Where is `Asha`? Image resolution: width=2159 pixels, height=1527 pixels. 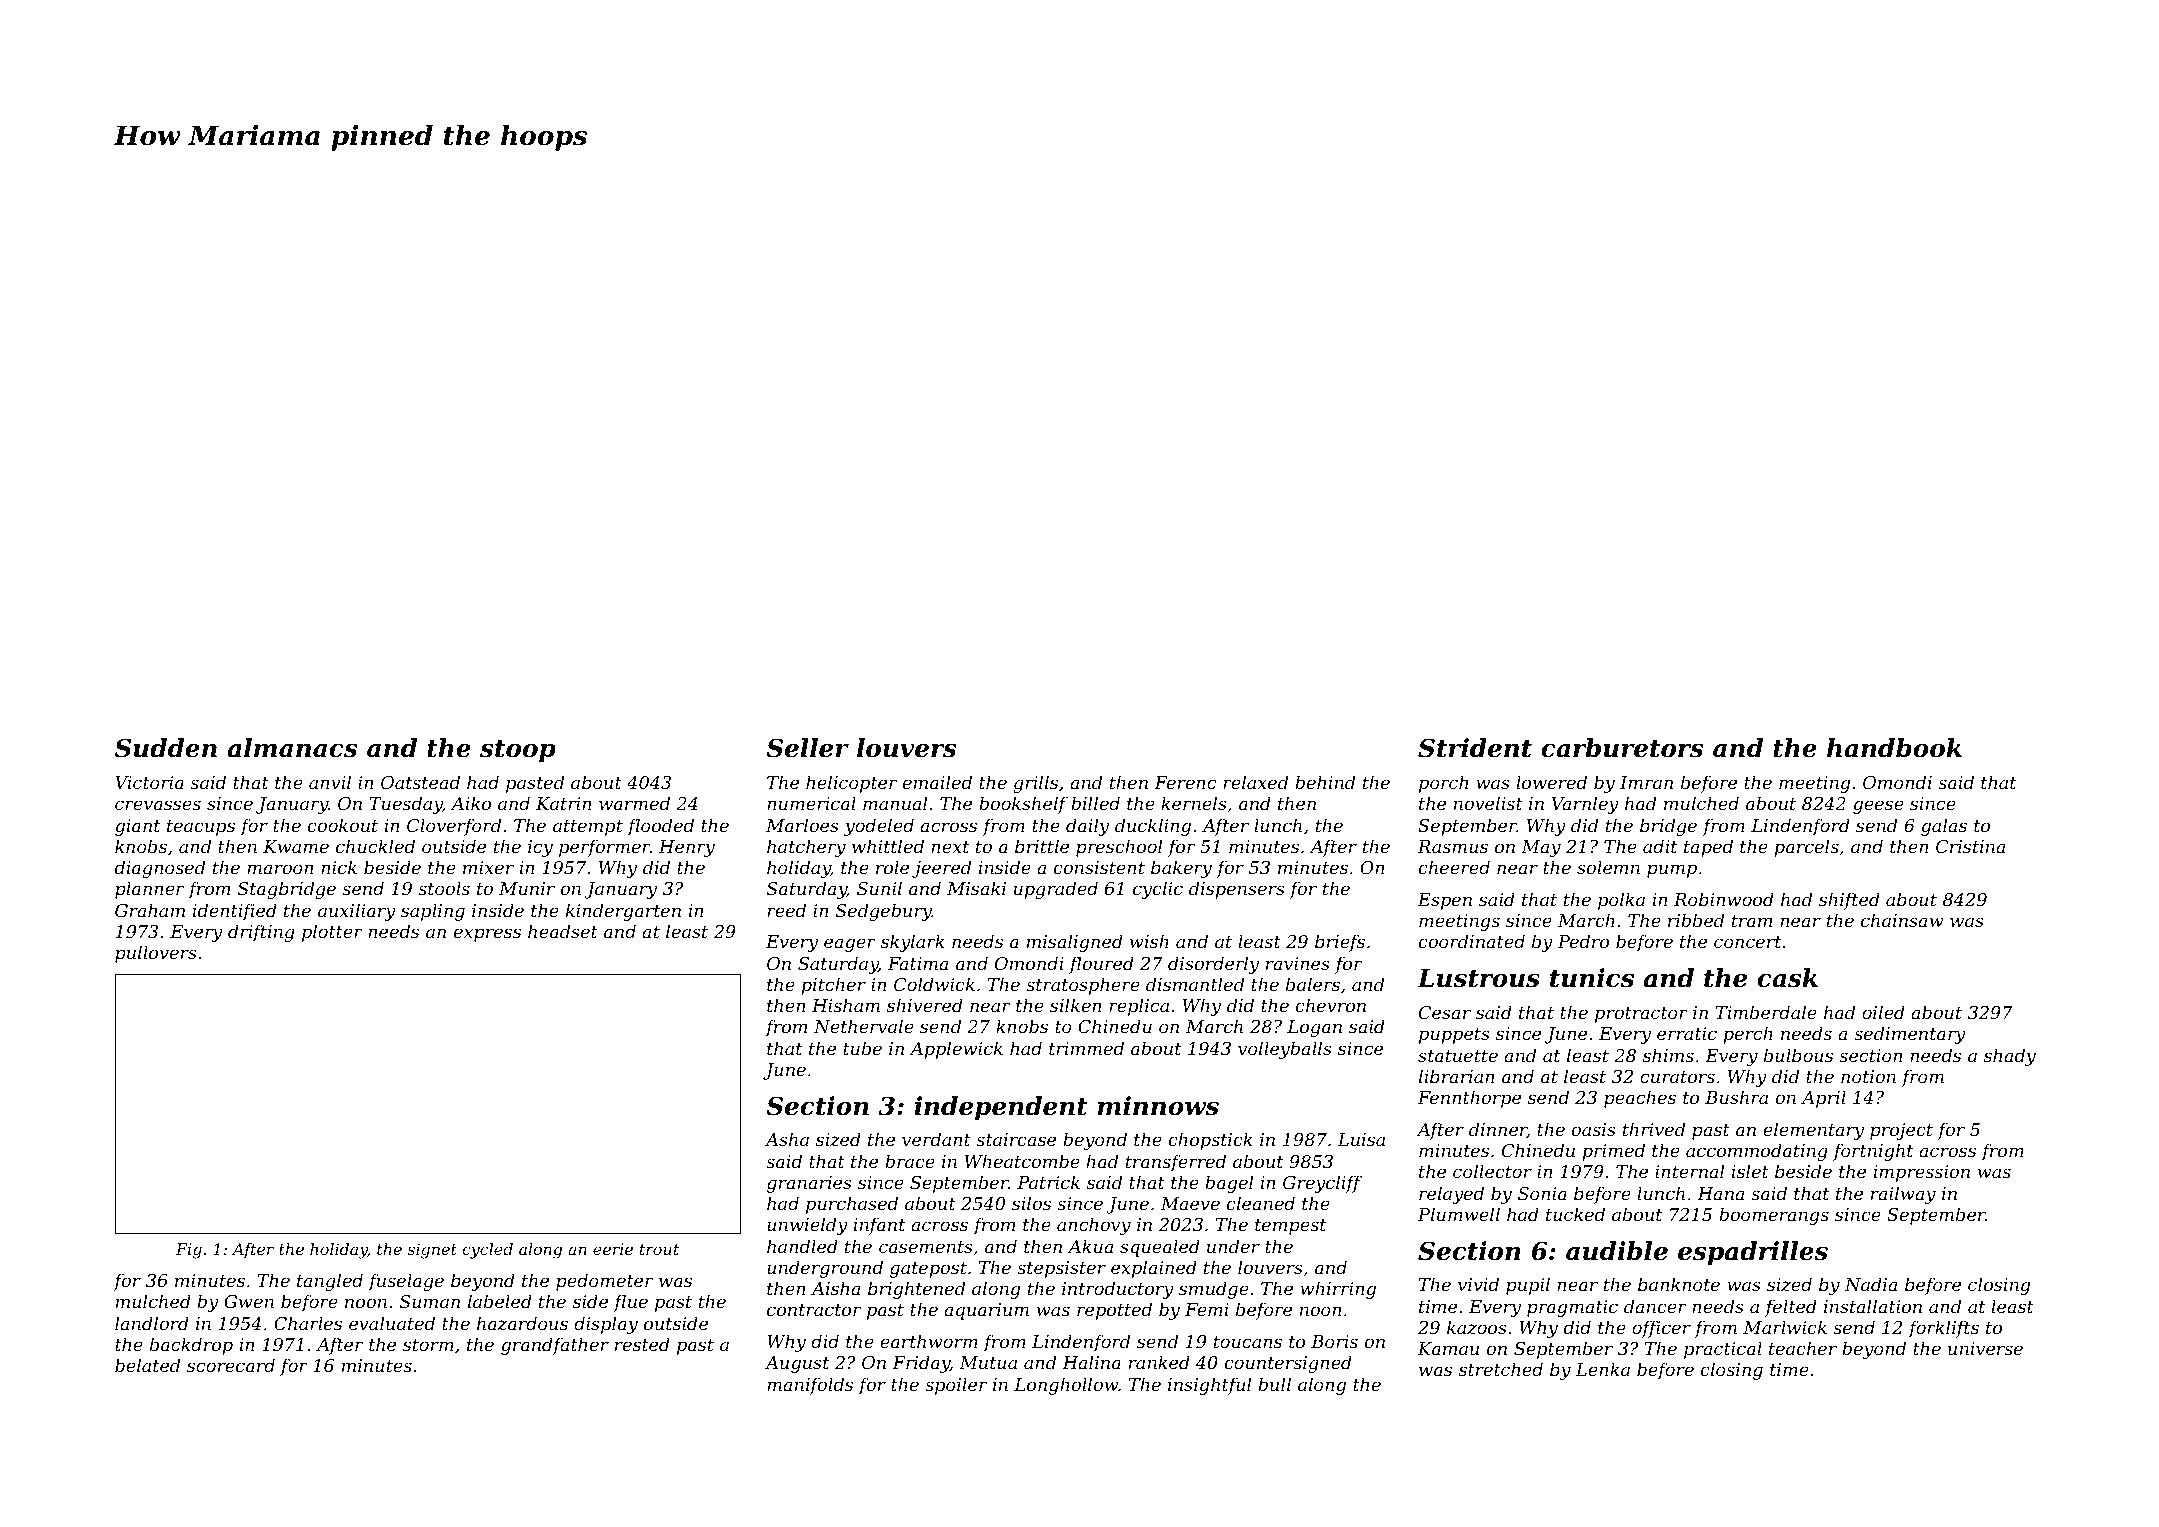 Asha is located at coordinates (787, 1139).
